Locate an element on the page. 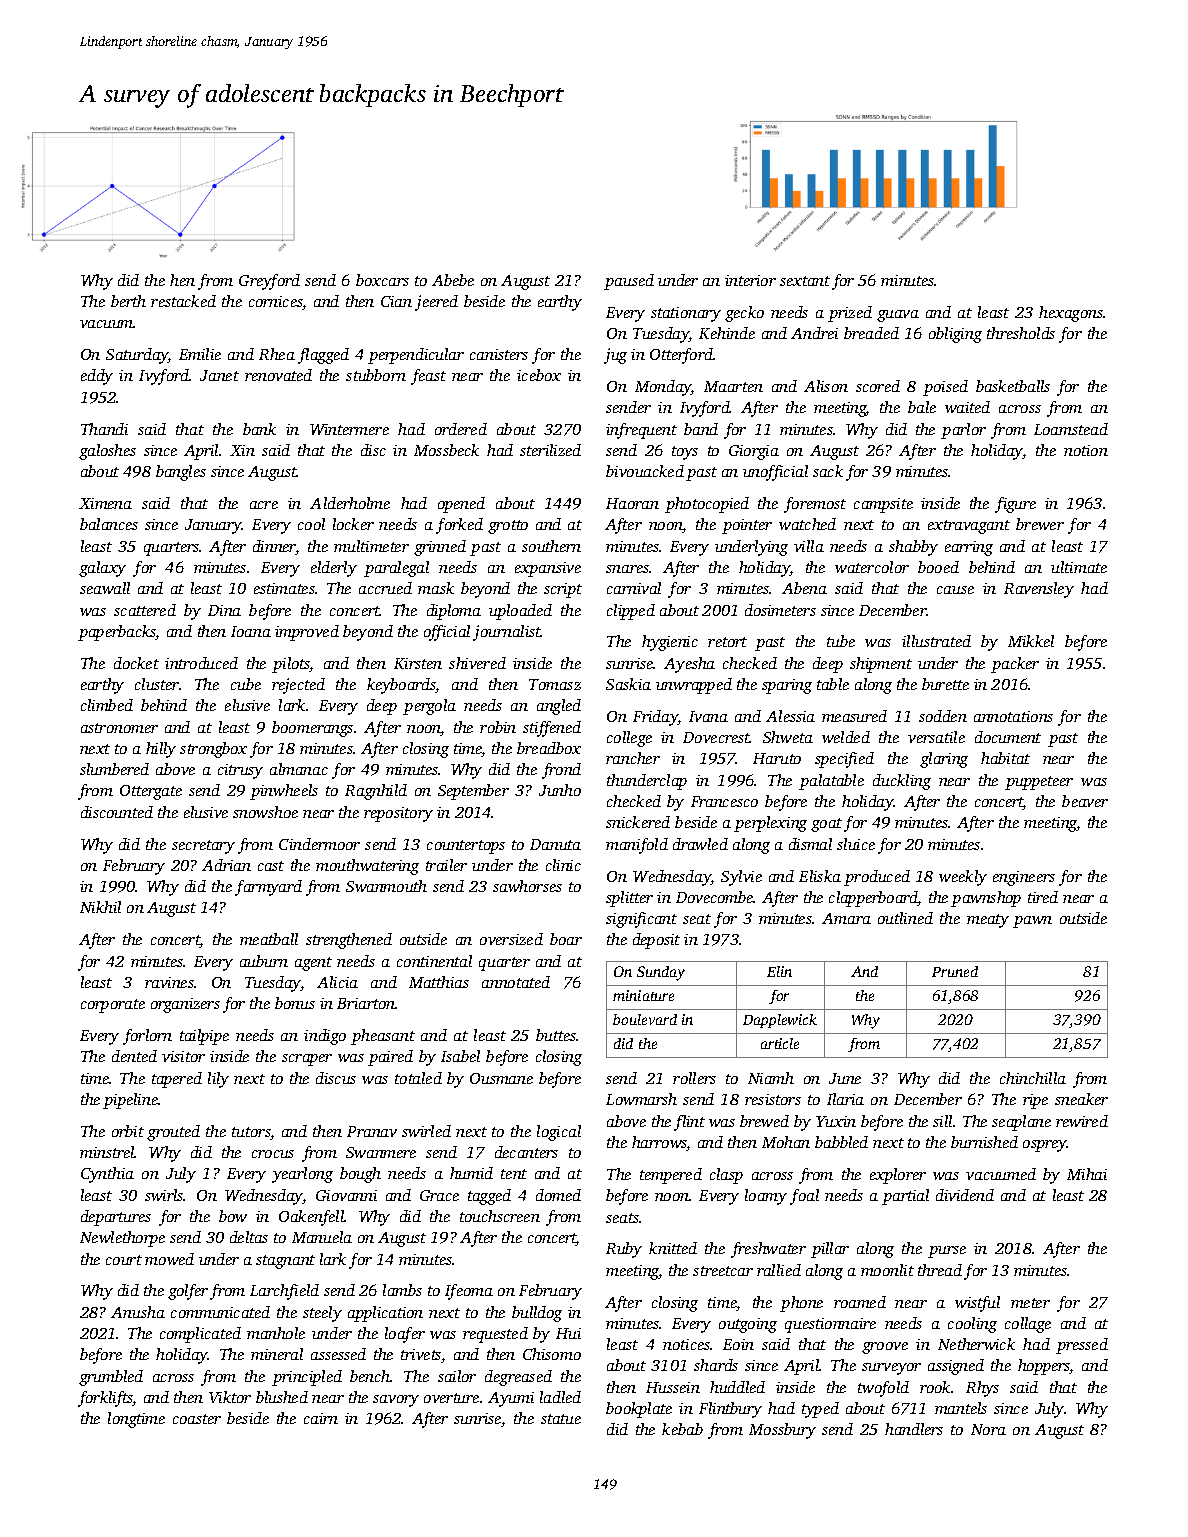 The width and height of the document is (1188, 1537). illustrated is located at coordinates (936, 641).
